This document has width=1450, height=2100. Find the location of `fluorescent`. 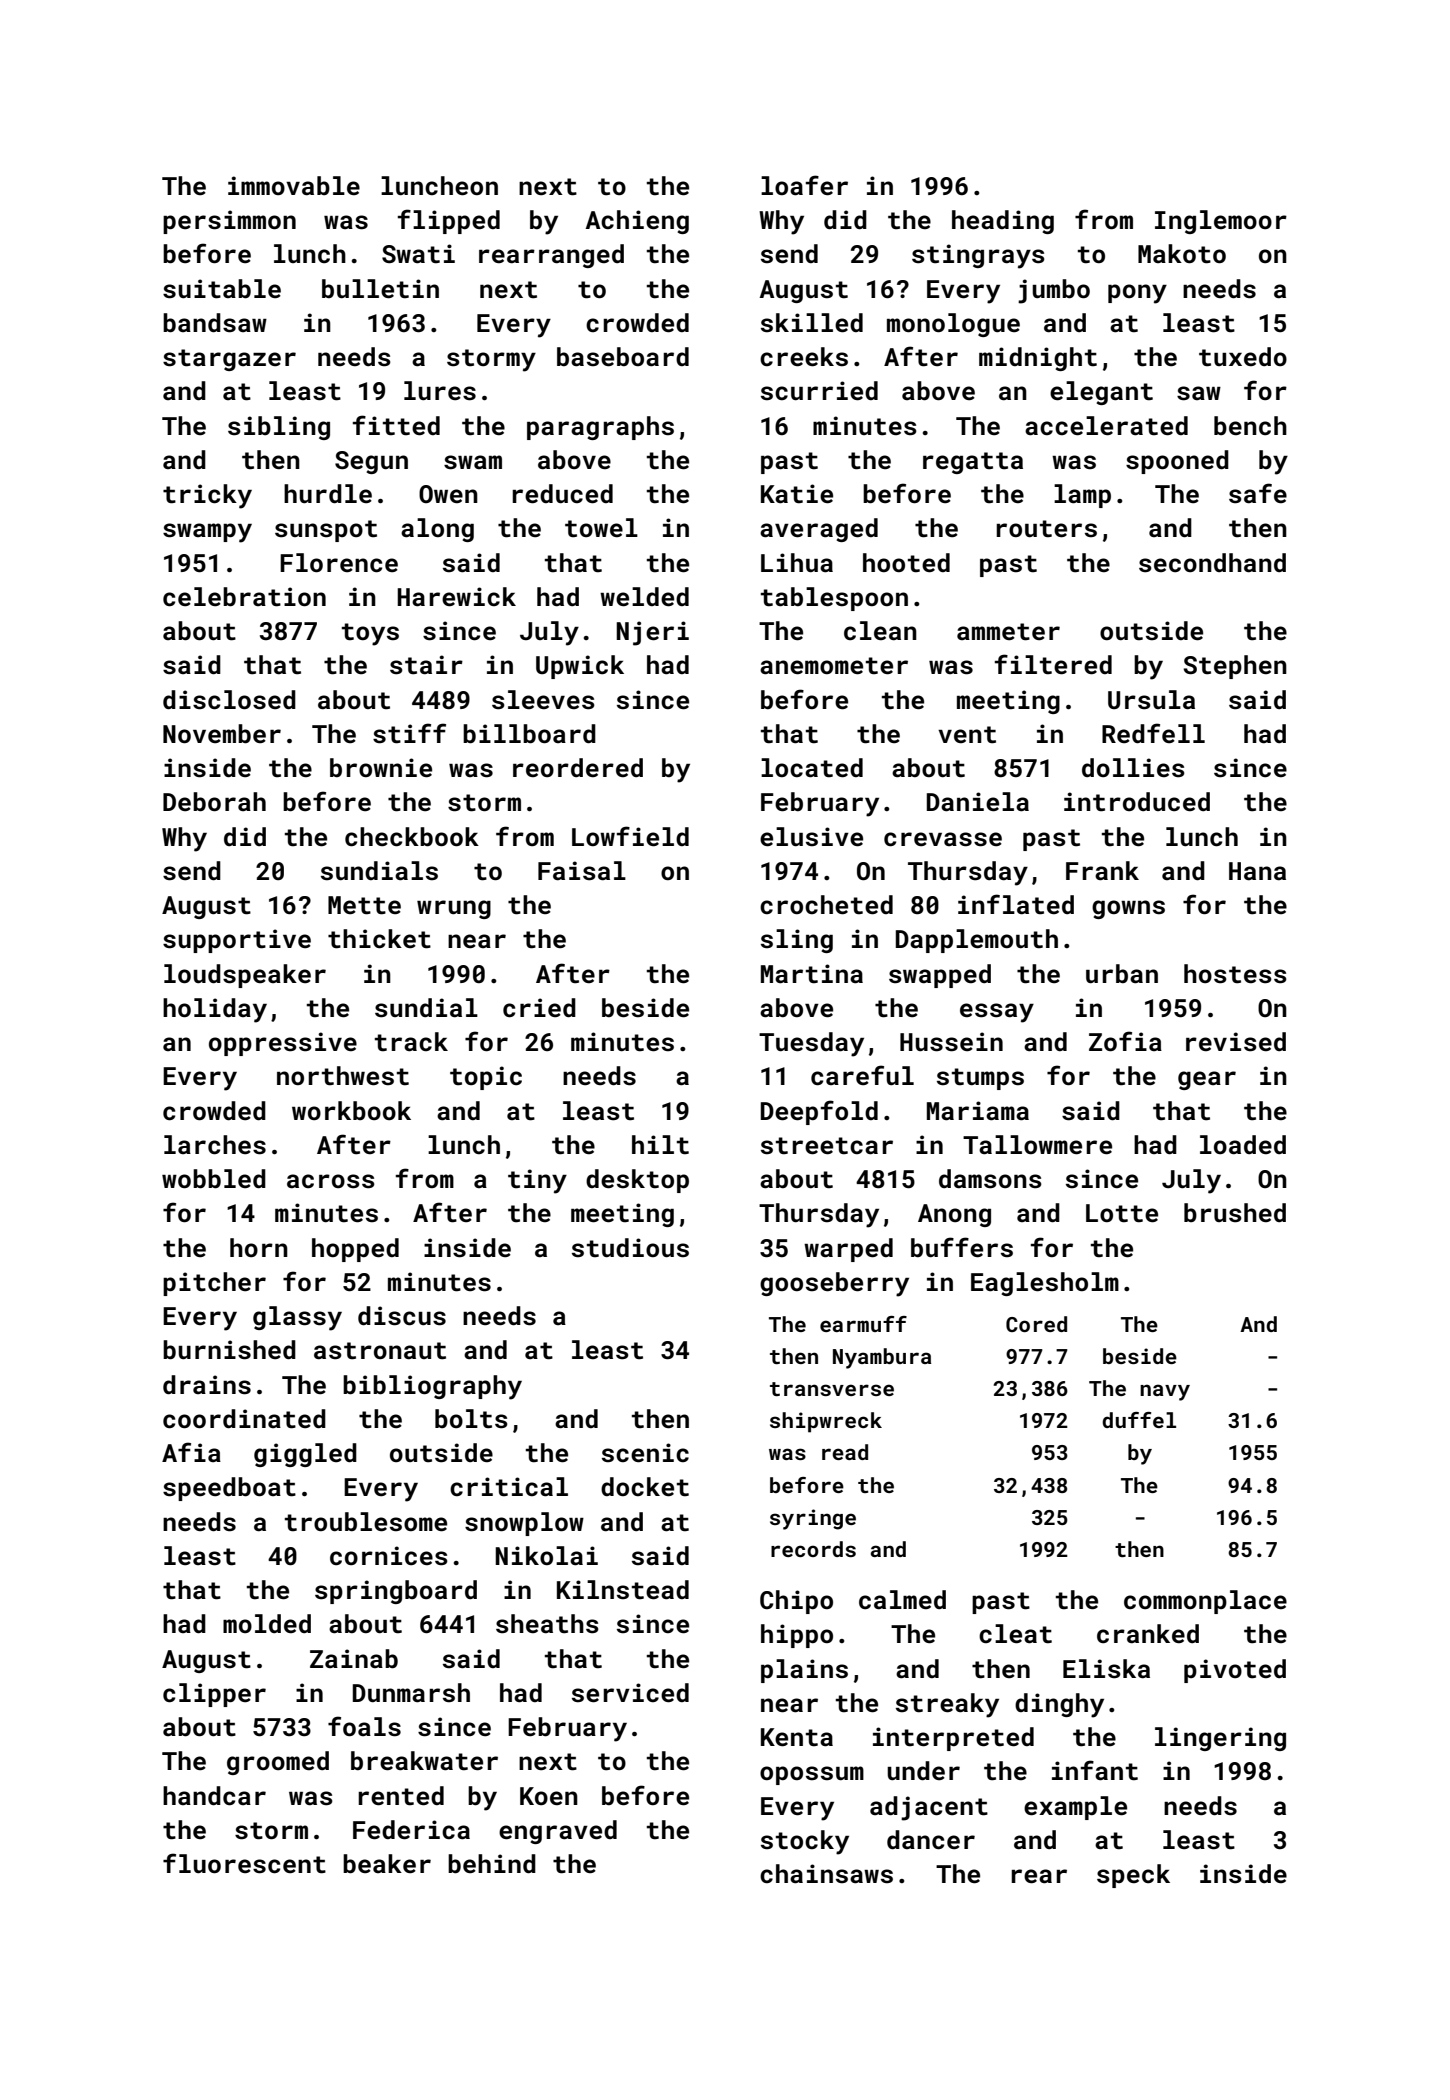

fluorescent is located at coordinates (244, 1863).
